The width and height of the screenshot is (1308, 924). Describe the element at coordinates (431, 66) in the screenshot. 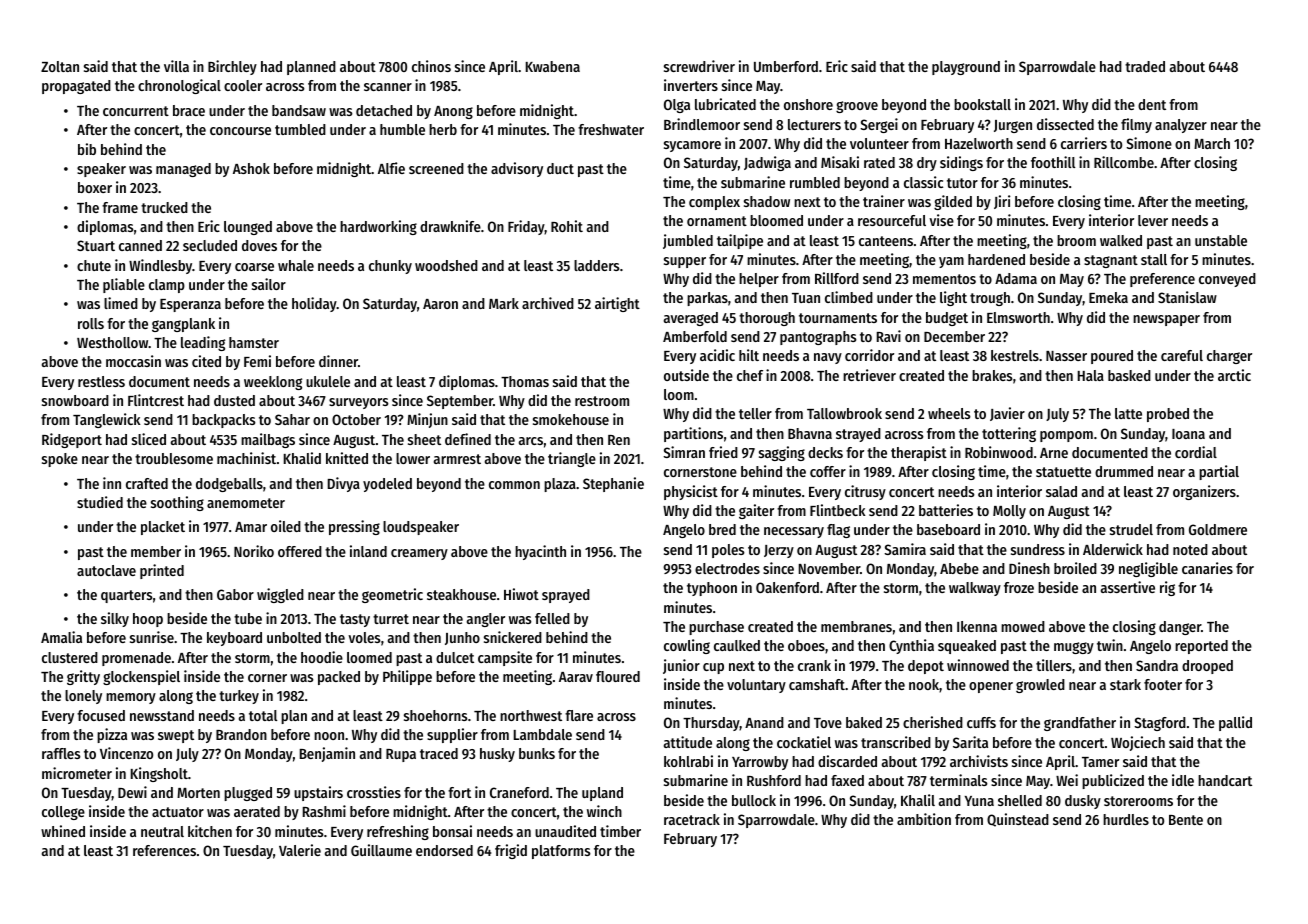

I see `chinos` at that location.
